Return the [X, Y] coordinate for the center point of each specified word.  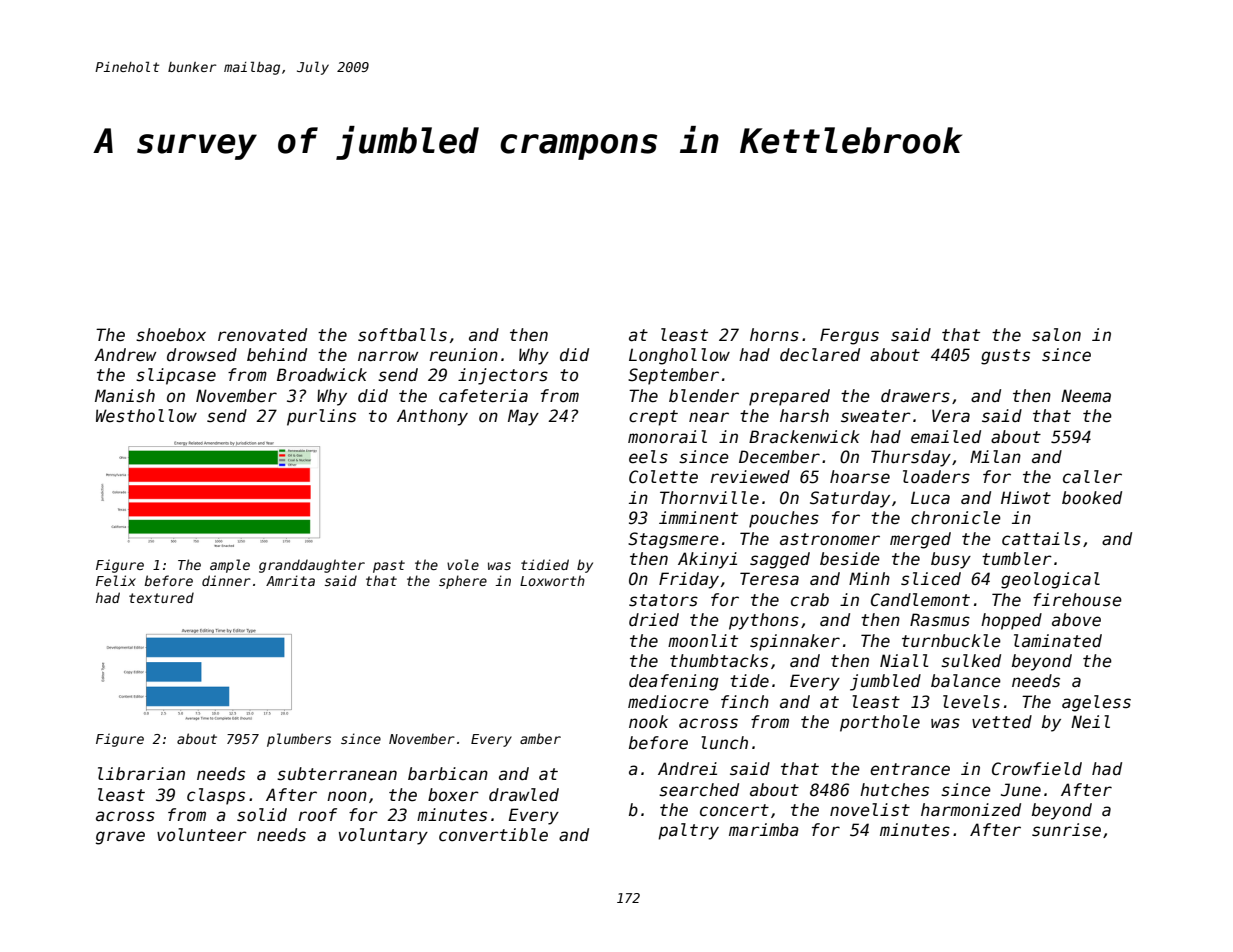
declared [820, 355]
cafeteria [483, 396]
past [389, 566]
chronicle [956, 518]
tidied [545, 564]
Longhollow [679, 356]
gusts [1005, 357]
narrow [388, 356]
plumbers [299, 740]
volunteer [202, 835]
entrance [910, 769]
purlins [321, 417]
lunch [724, 743]
